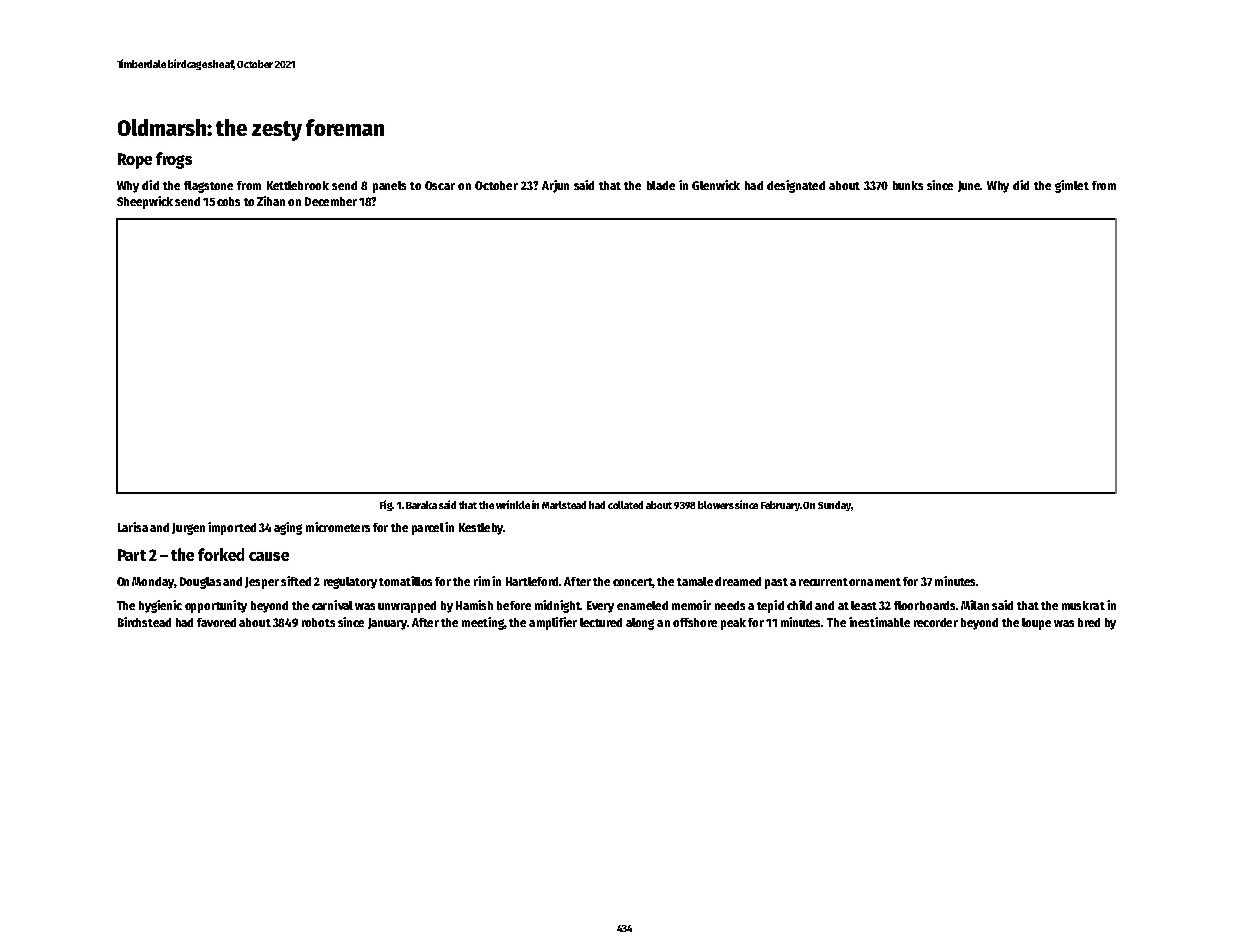 The image size is (1233, 952). Describe the element at coordinates (555, 186) in the screenshot. I see `Arjun` at that location.
